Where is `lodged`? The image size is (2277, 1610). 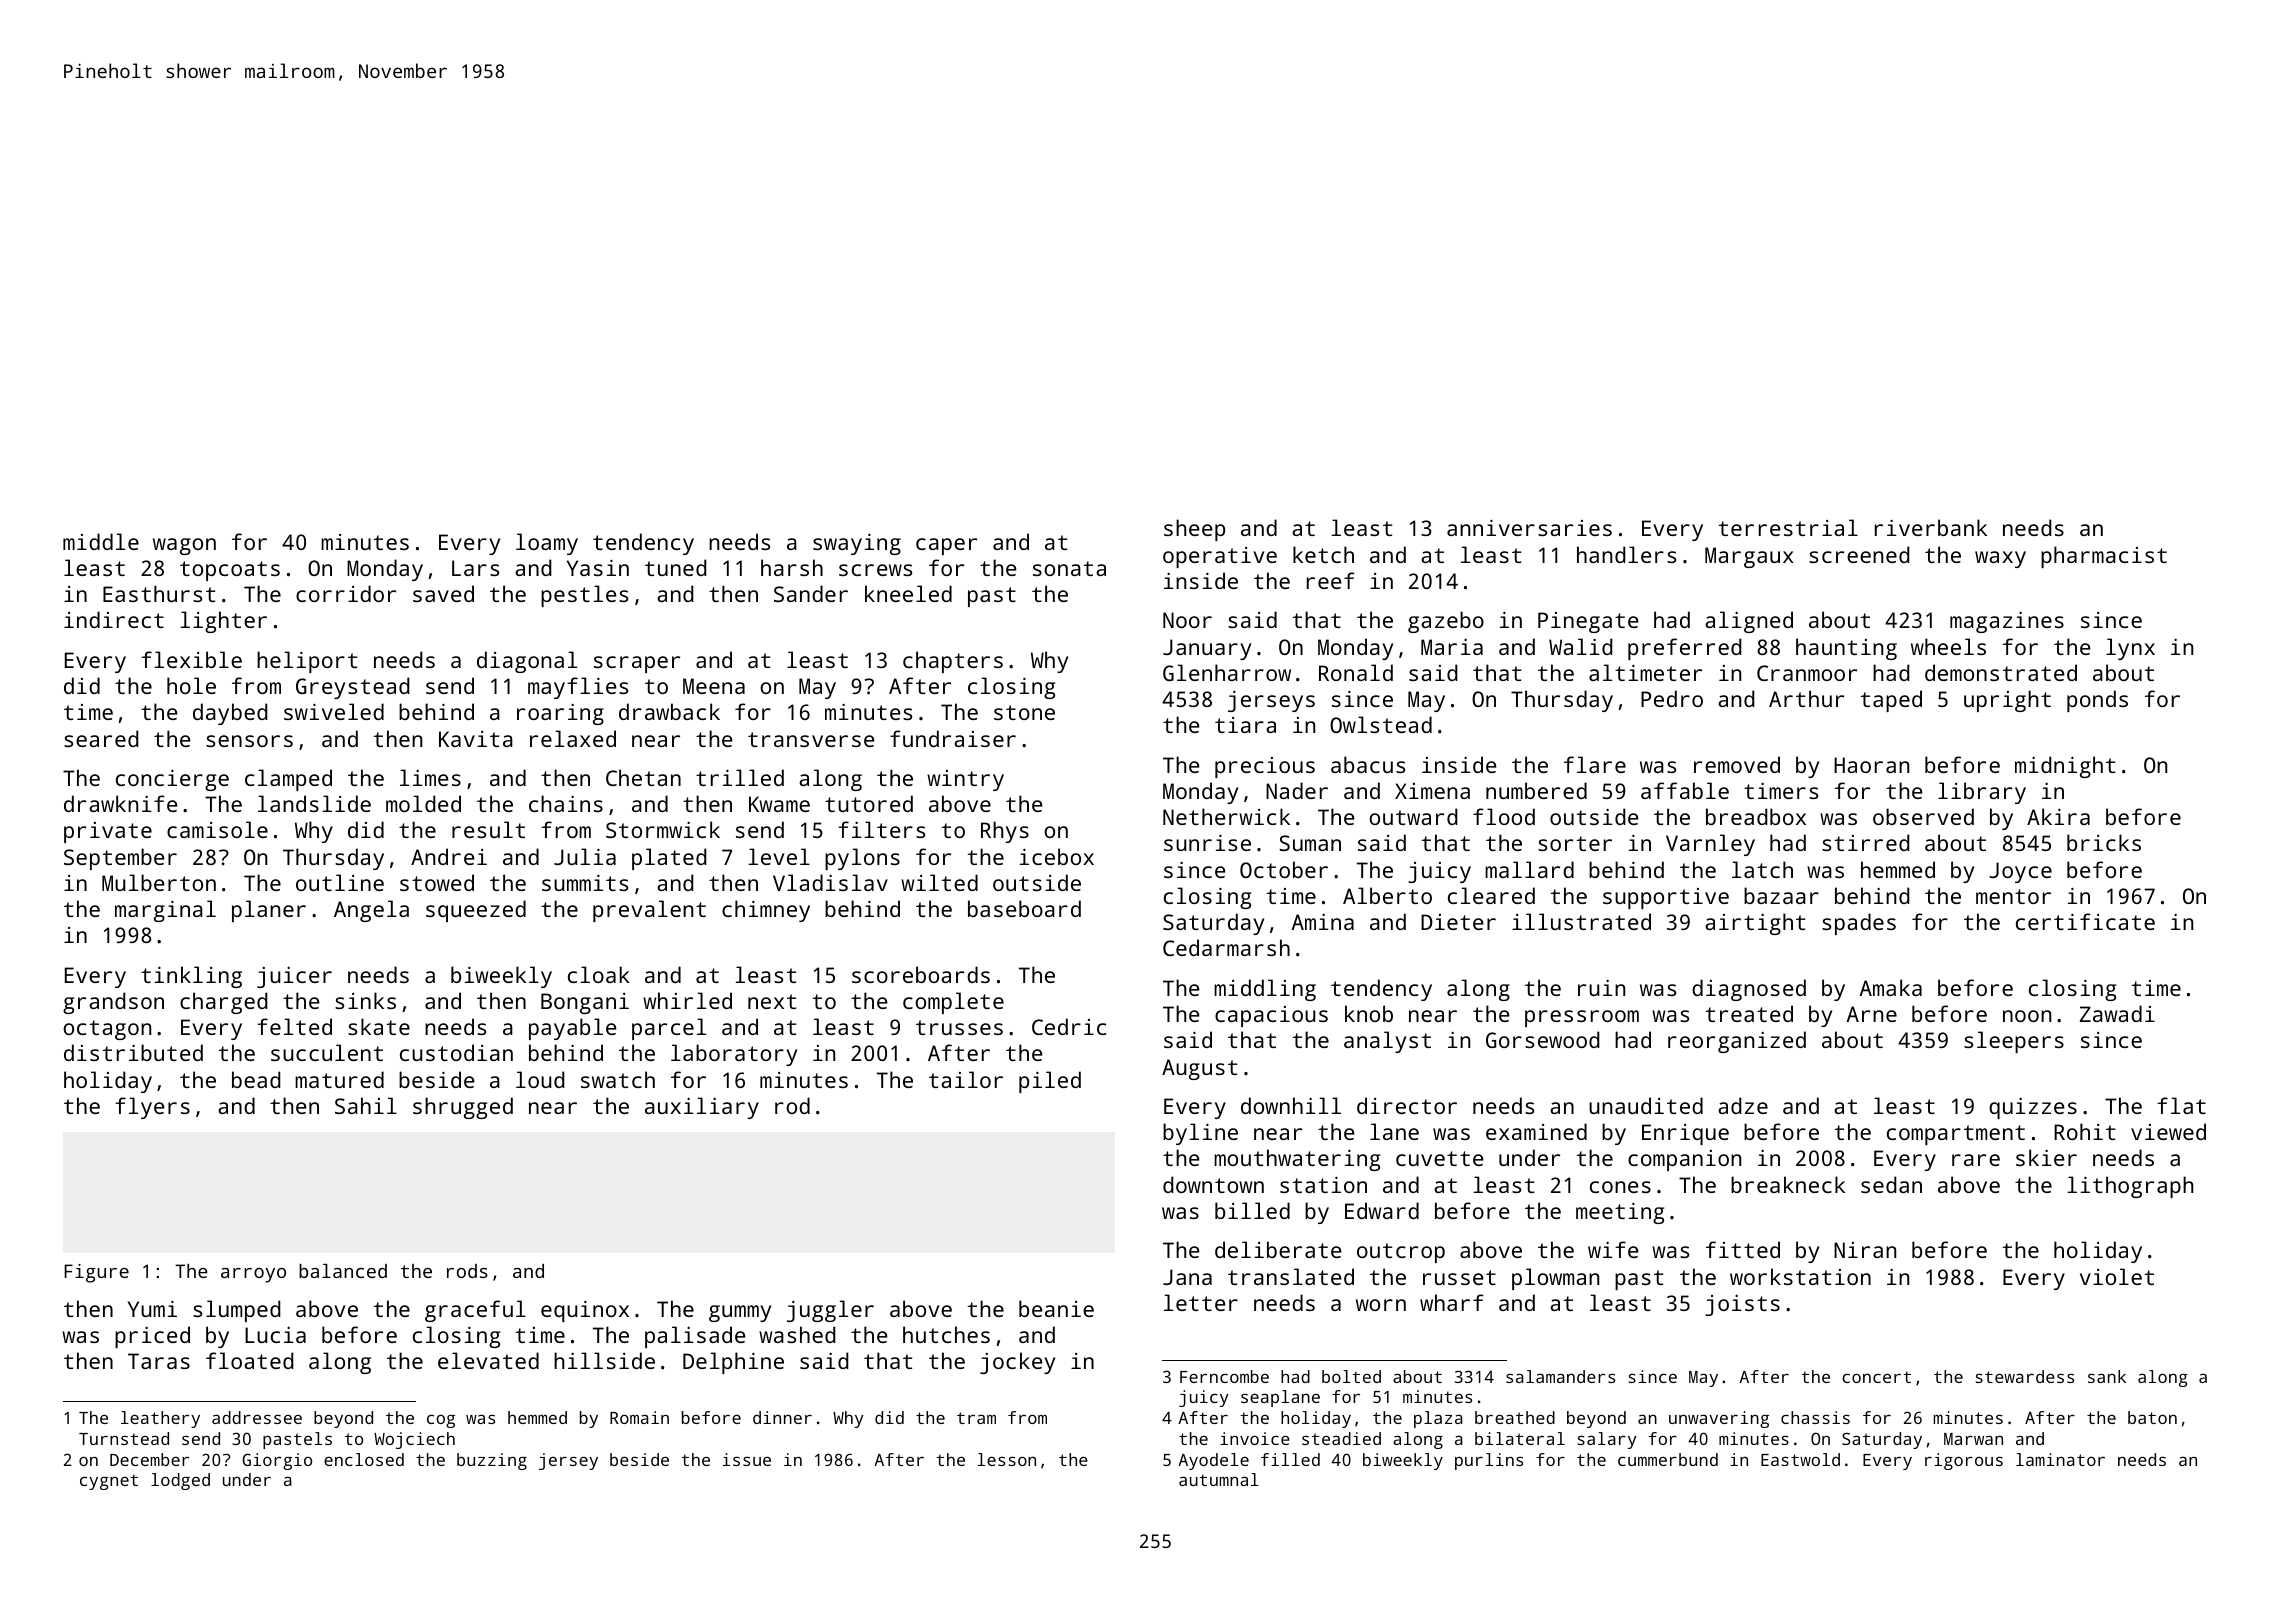
lodged is located at coordinates (180, 1481).
